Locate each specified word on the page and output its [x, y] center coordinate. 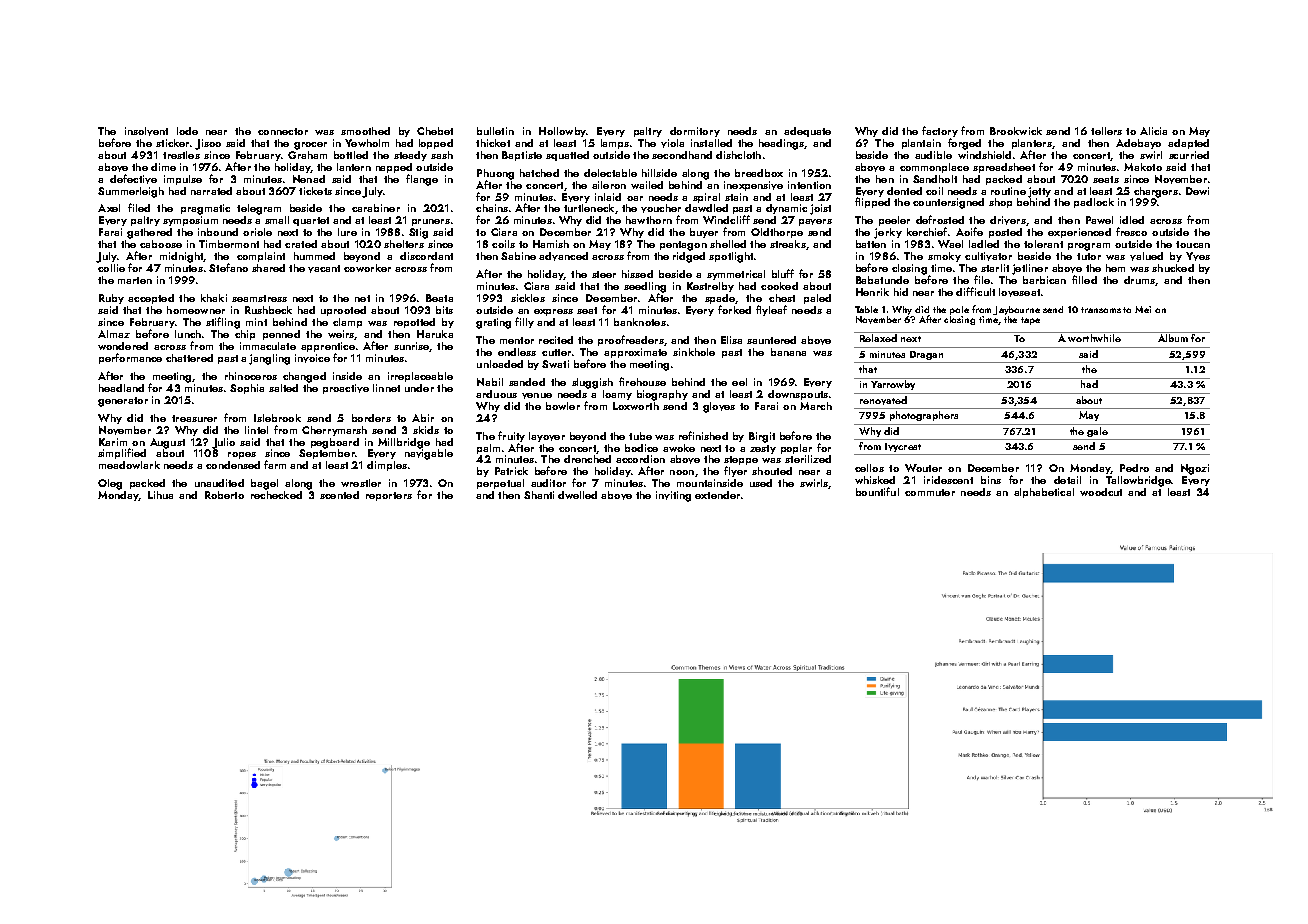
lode [187, 131]
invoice [312, 358]
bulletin [495, 131]
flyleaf [771, 310]
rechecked [276, 495]
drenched [587, 459]
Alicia [1153, 131]
